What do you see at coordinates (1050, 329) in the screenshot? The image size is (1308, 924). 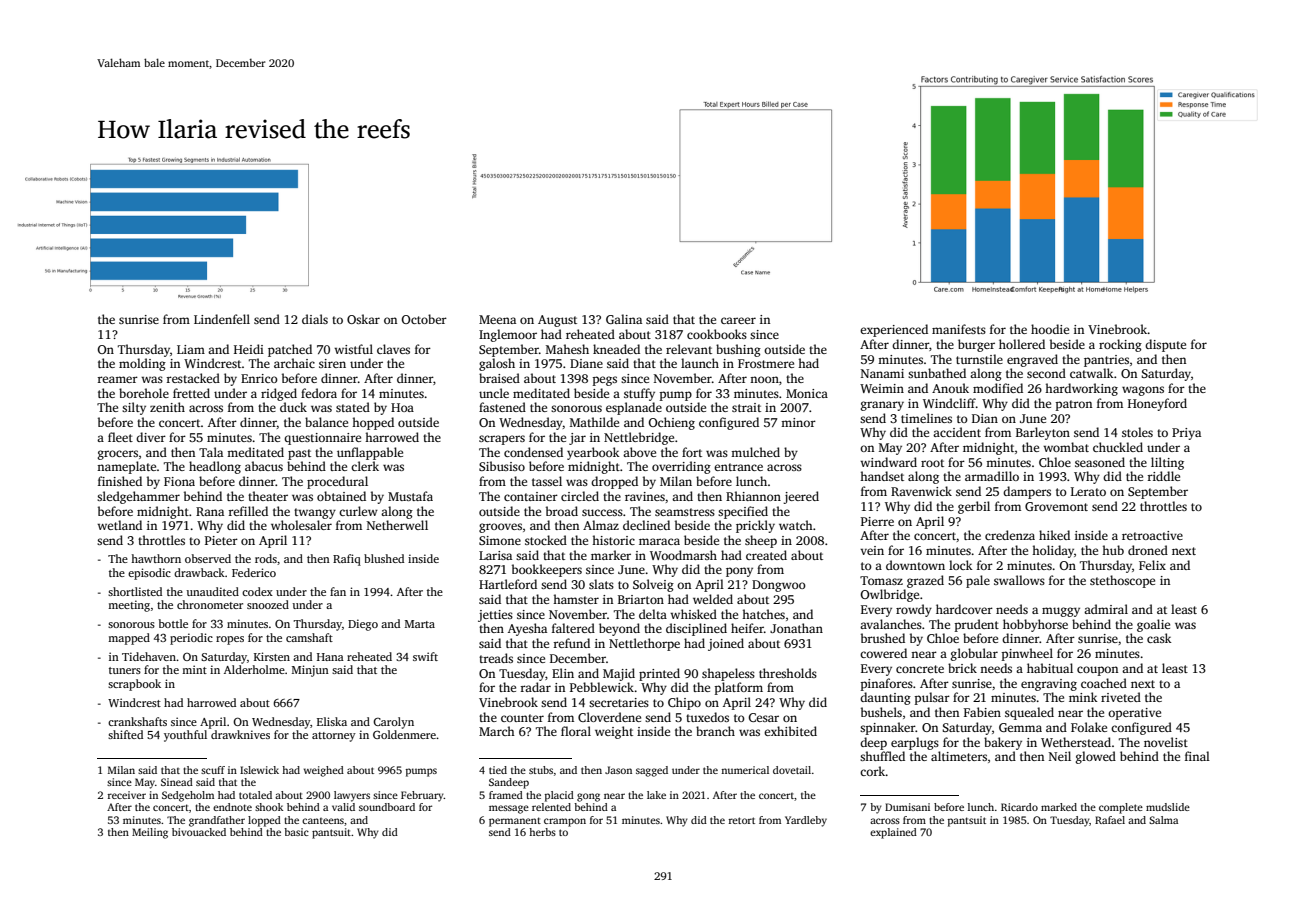 I see `hoodie` at bounding box center [1050, 329].
